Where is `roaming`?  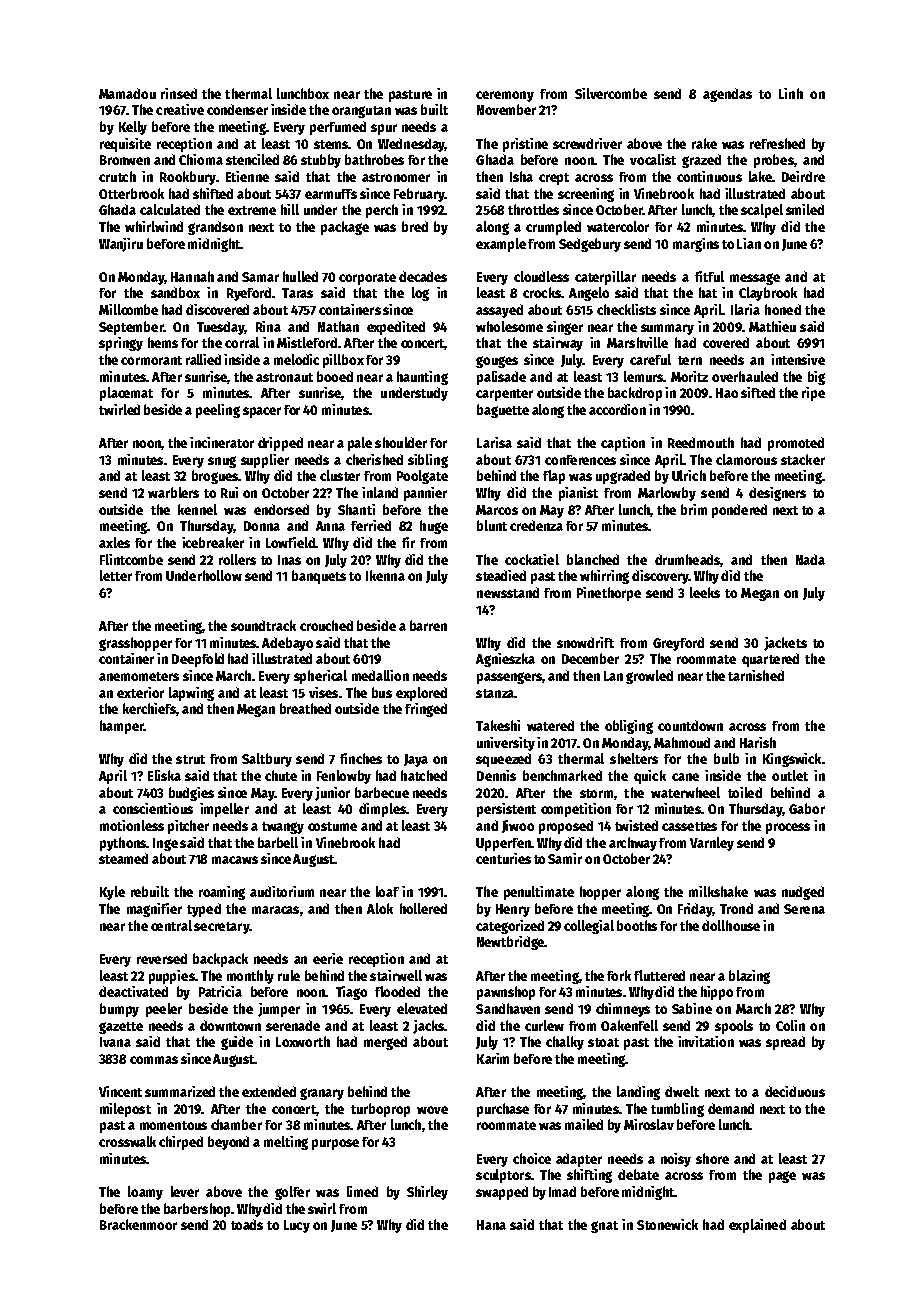
roaming is located at coordinates (222, 893).
